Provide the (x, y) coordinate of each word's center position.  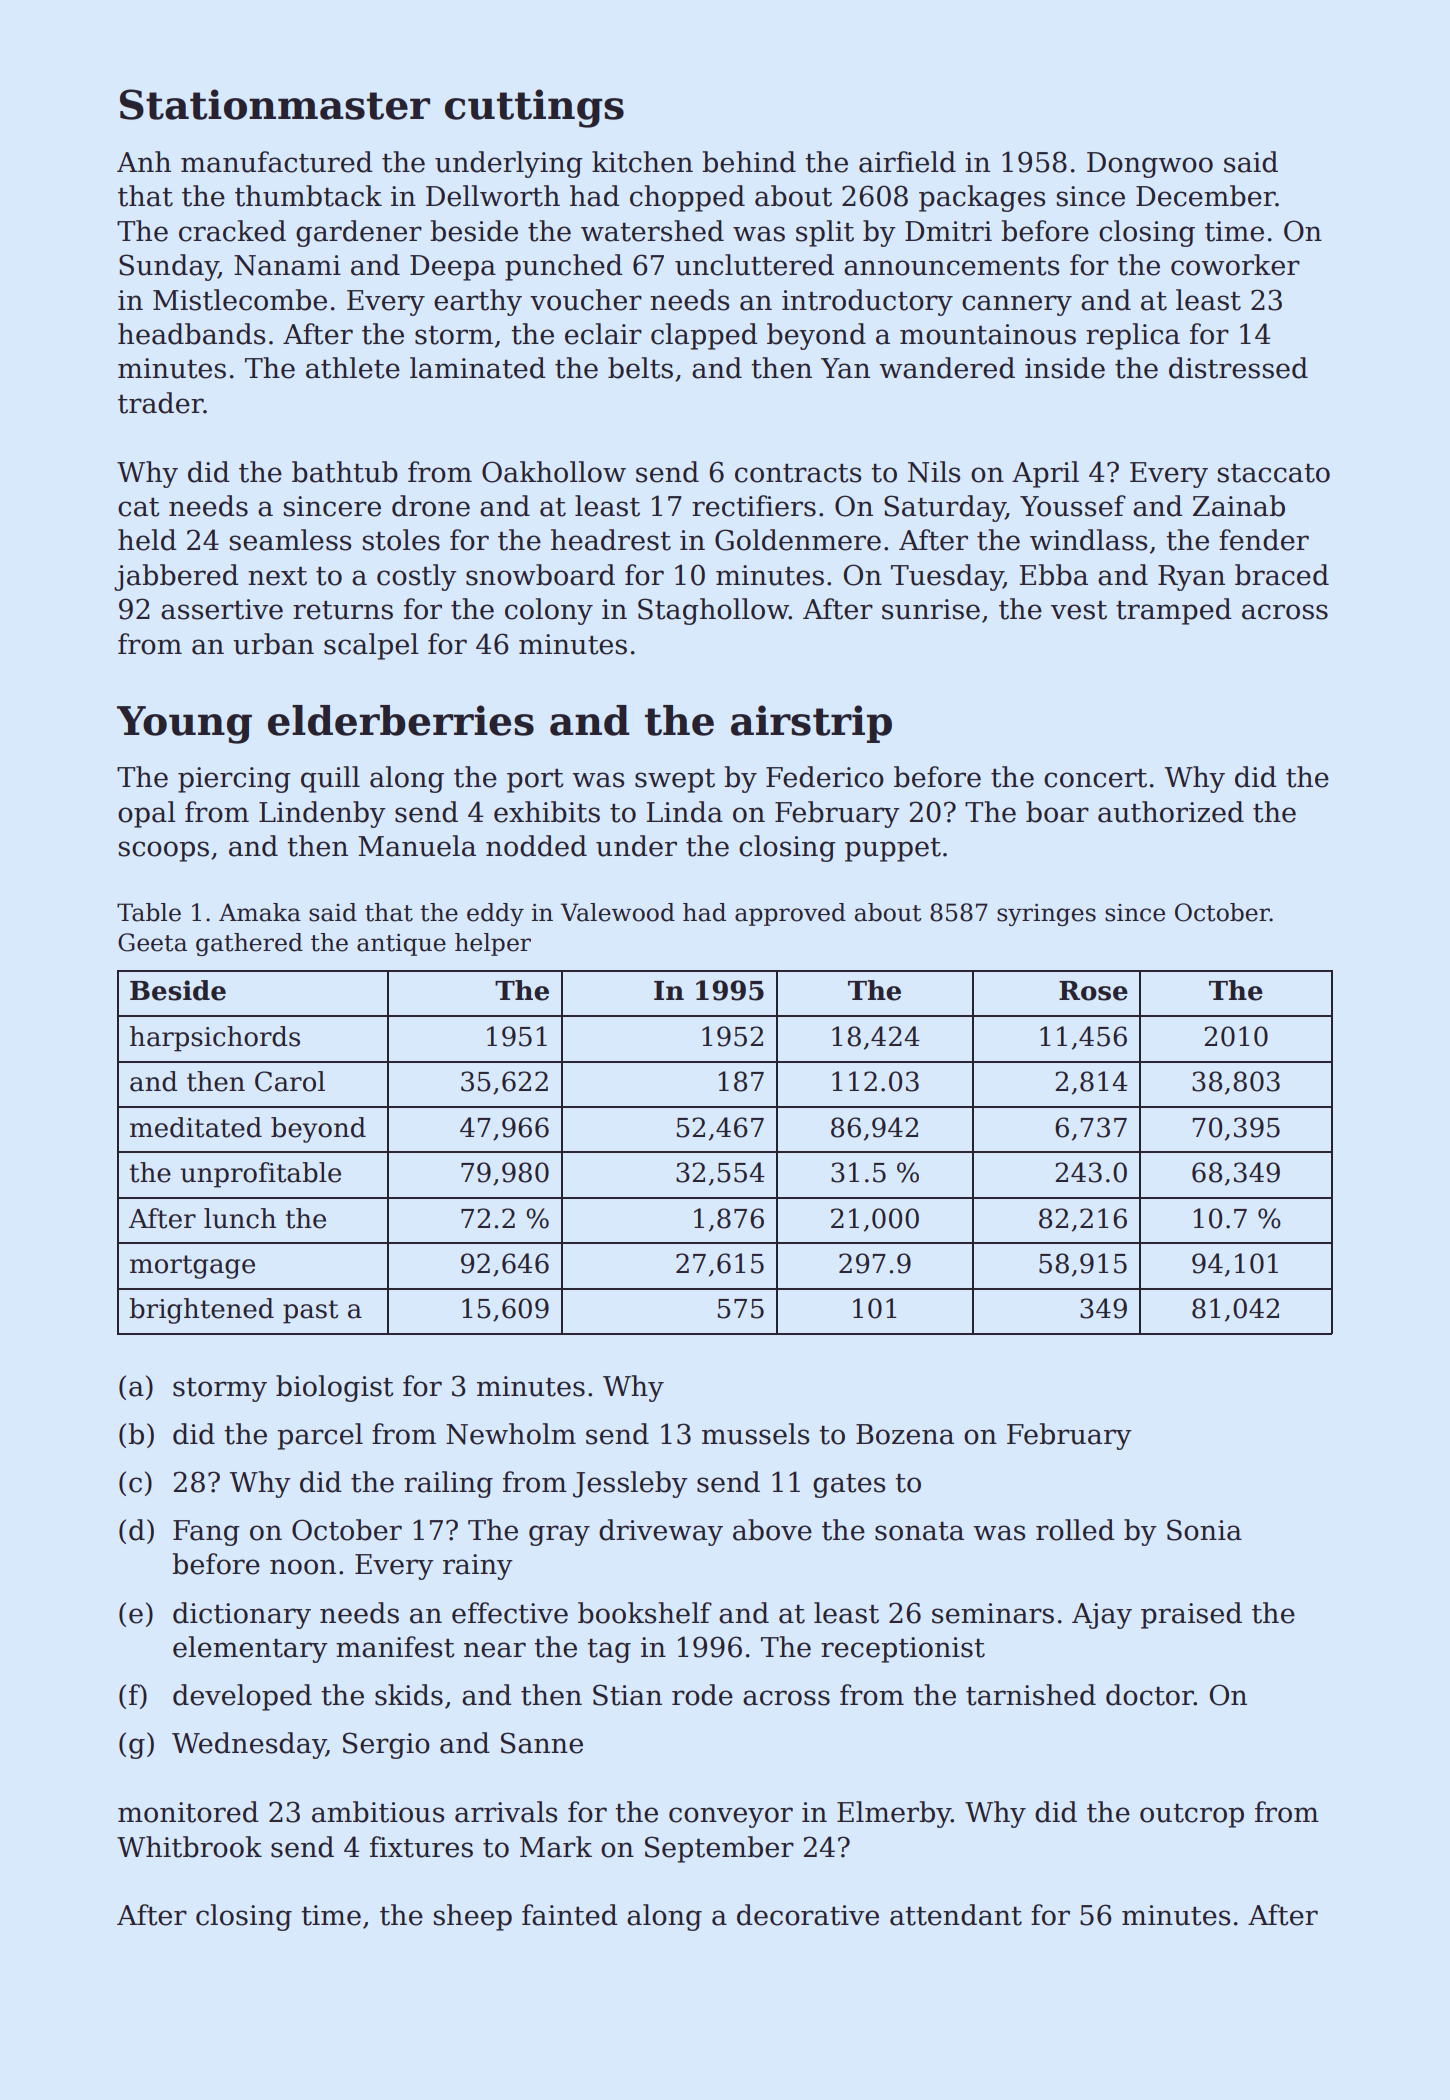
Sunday (168, 267)
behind (749, 162)
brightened (201, 1311)
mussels (755, 1434)
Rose (1093, 991)
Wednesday (249, 1745)
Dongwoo (1150, 165)
